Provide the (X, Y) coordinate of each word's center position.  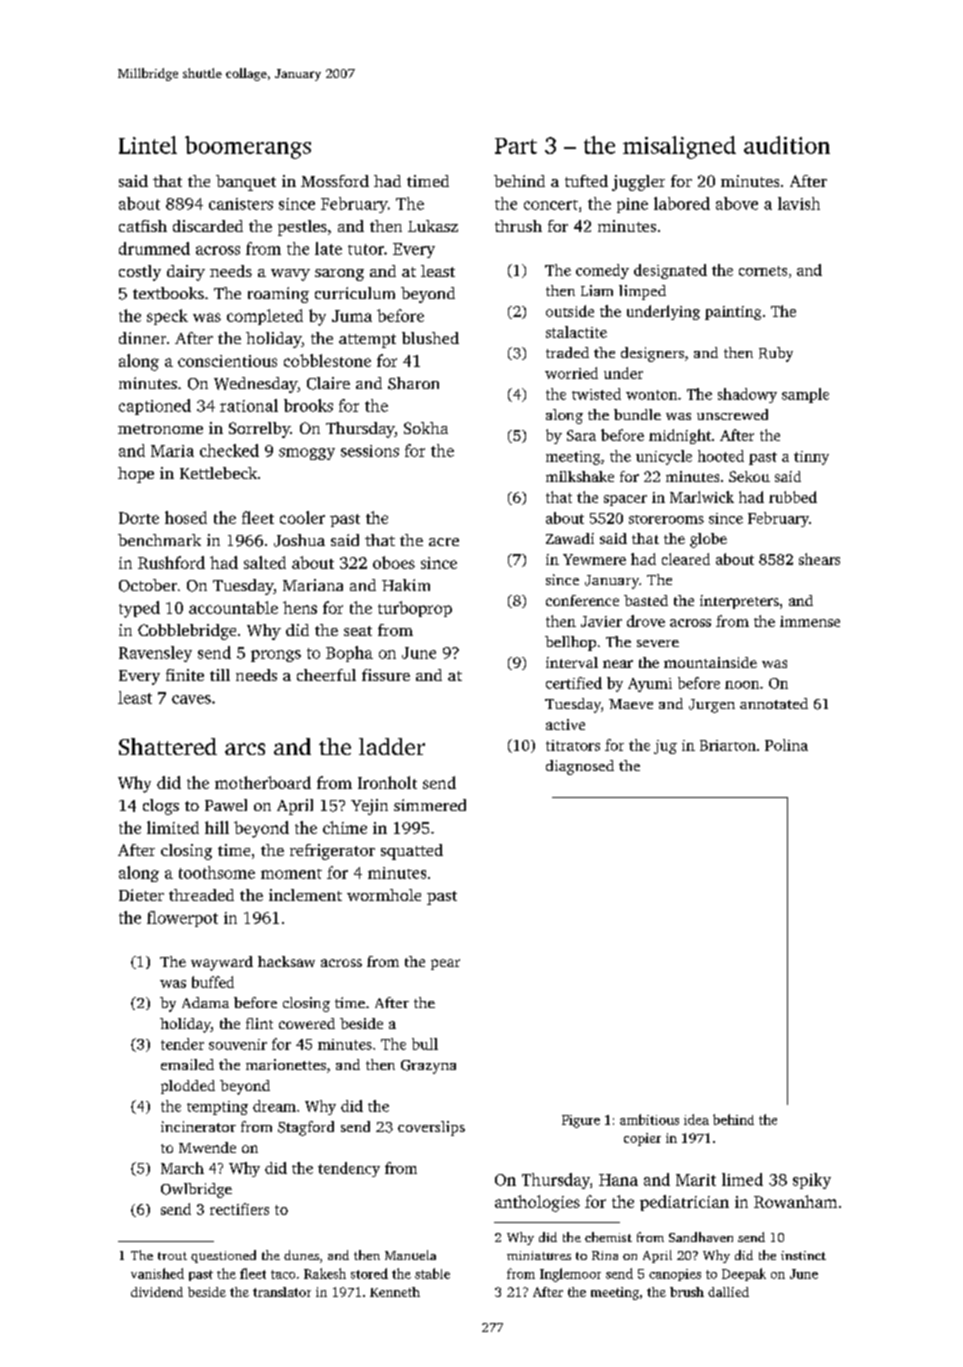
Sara (581, 435)
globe (708, 540)
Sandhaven (701, 1237)
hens (300, 607)
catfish (143, 226)
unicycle (664, 457)
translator (282, 1292)
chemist (608, 1237)
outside (570, 311)
